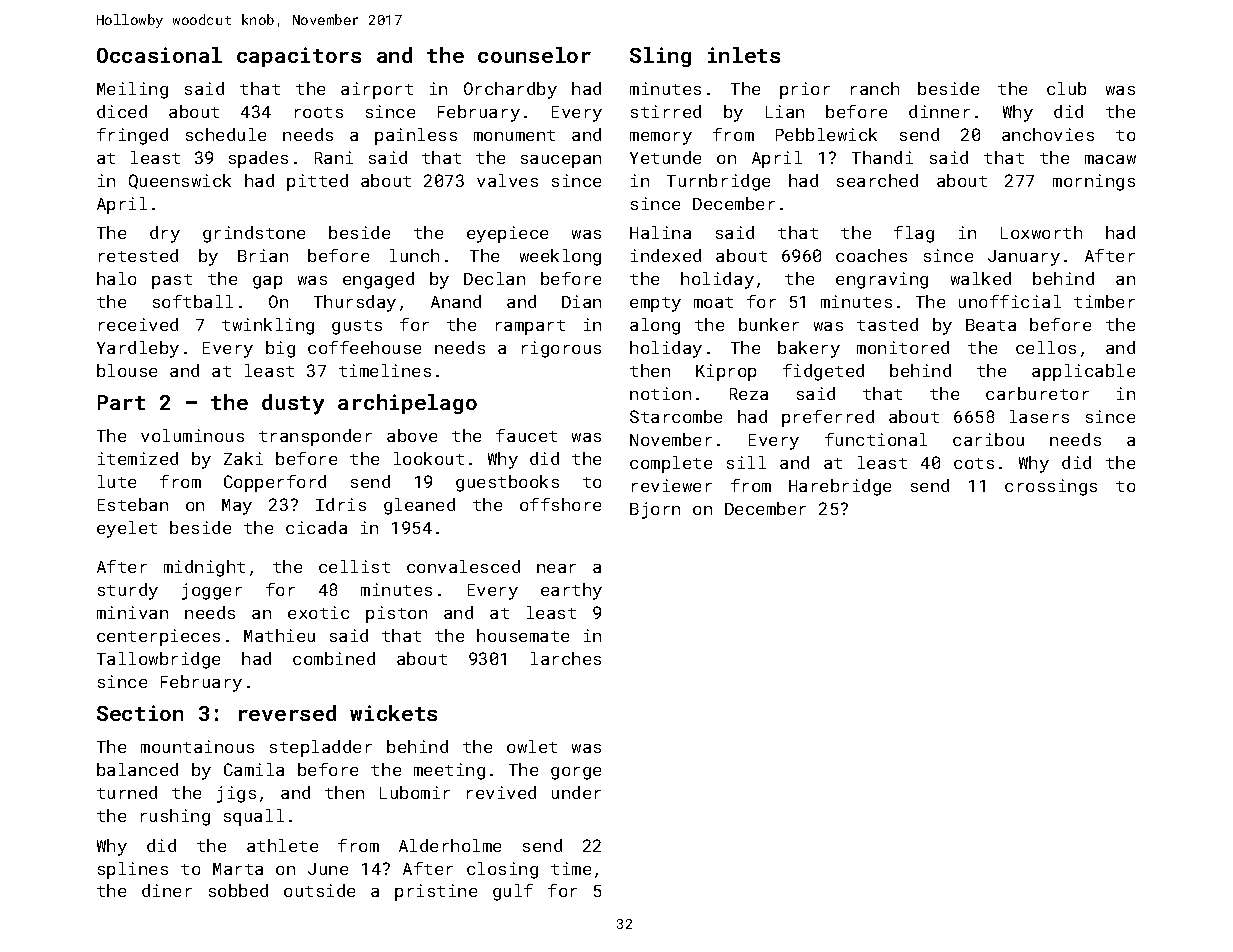  I want to click on Idris, so click(341, 504).
